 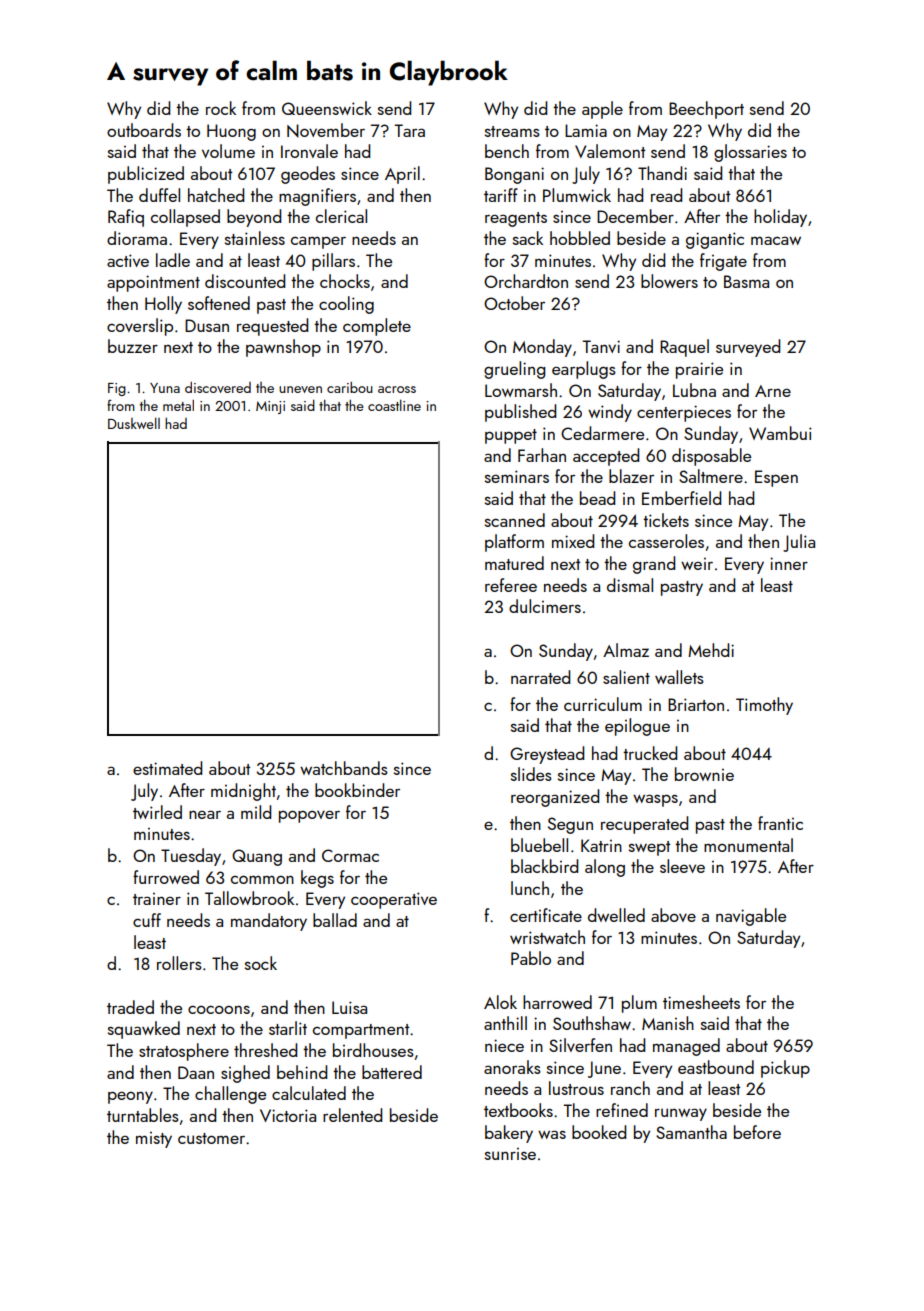 I want to click on sighed, so click(x=245, y=1074).
